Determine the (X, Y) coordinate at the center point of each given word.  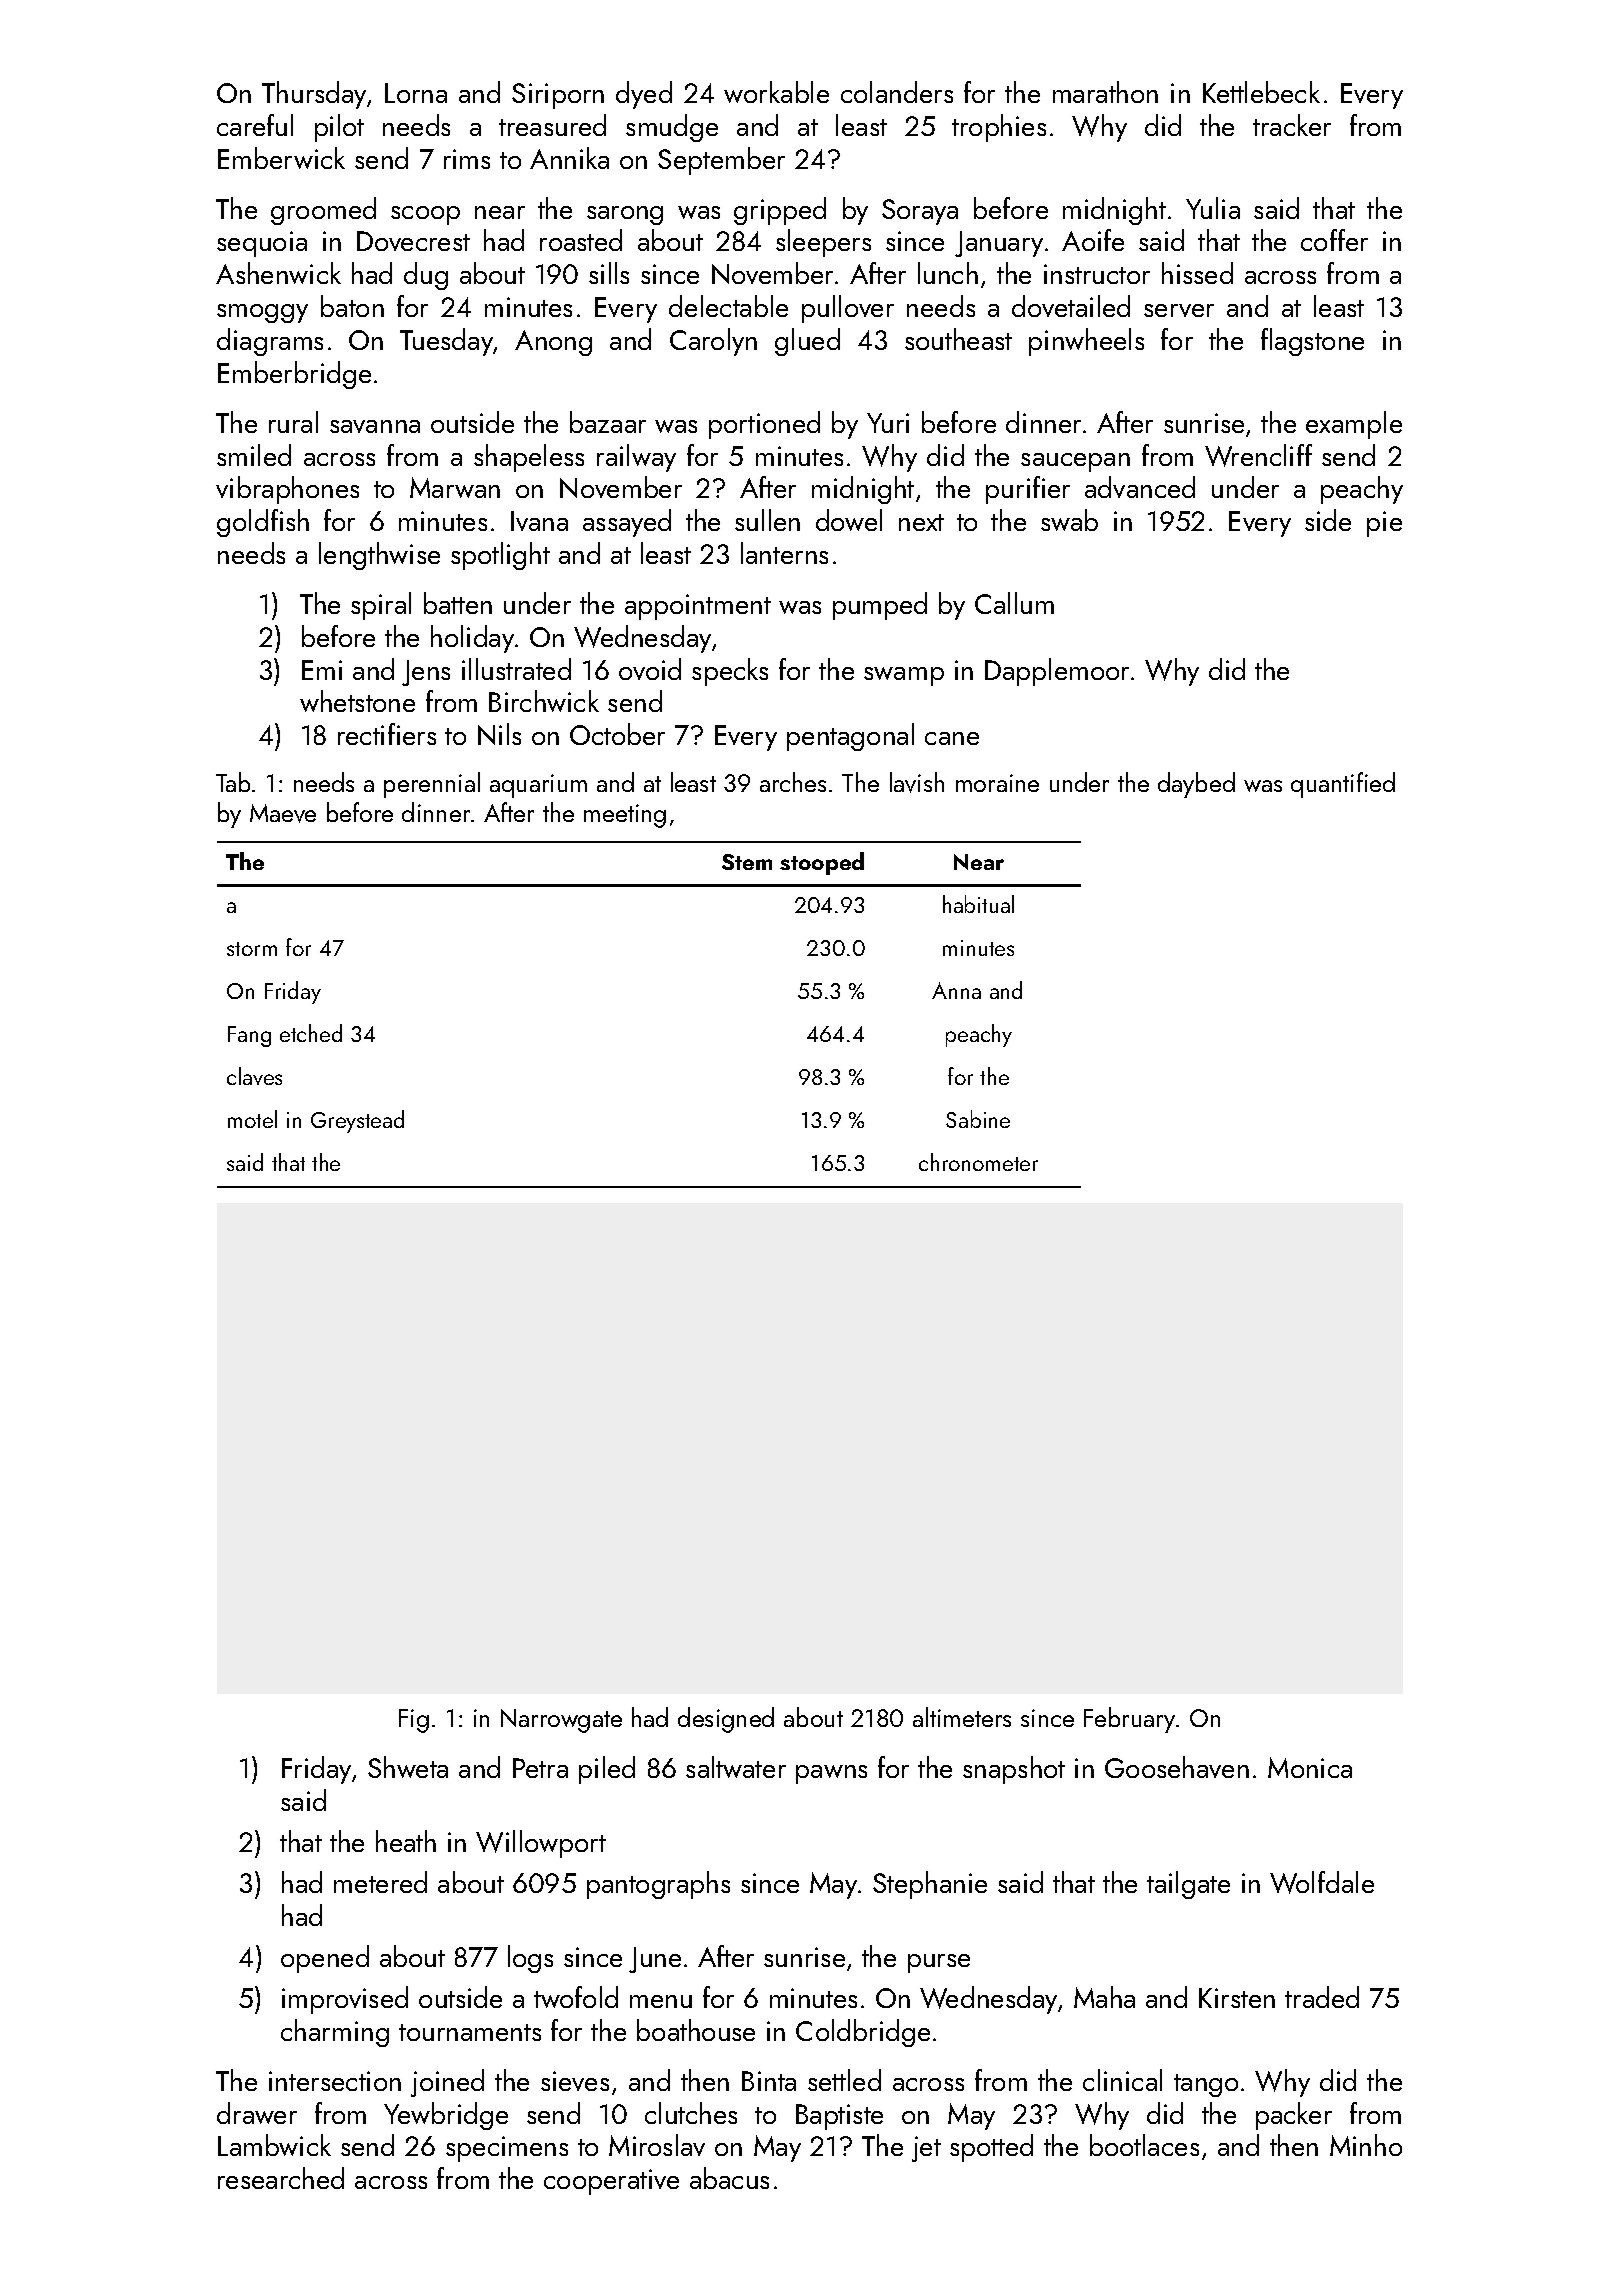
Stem (747, 862)
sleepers (823, 243)
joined (447, 2083)
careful (255, 125)
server (1179, 310)
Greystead (357, 1121)
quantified (1343, 785)
